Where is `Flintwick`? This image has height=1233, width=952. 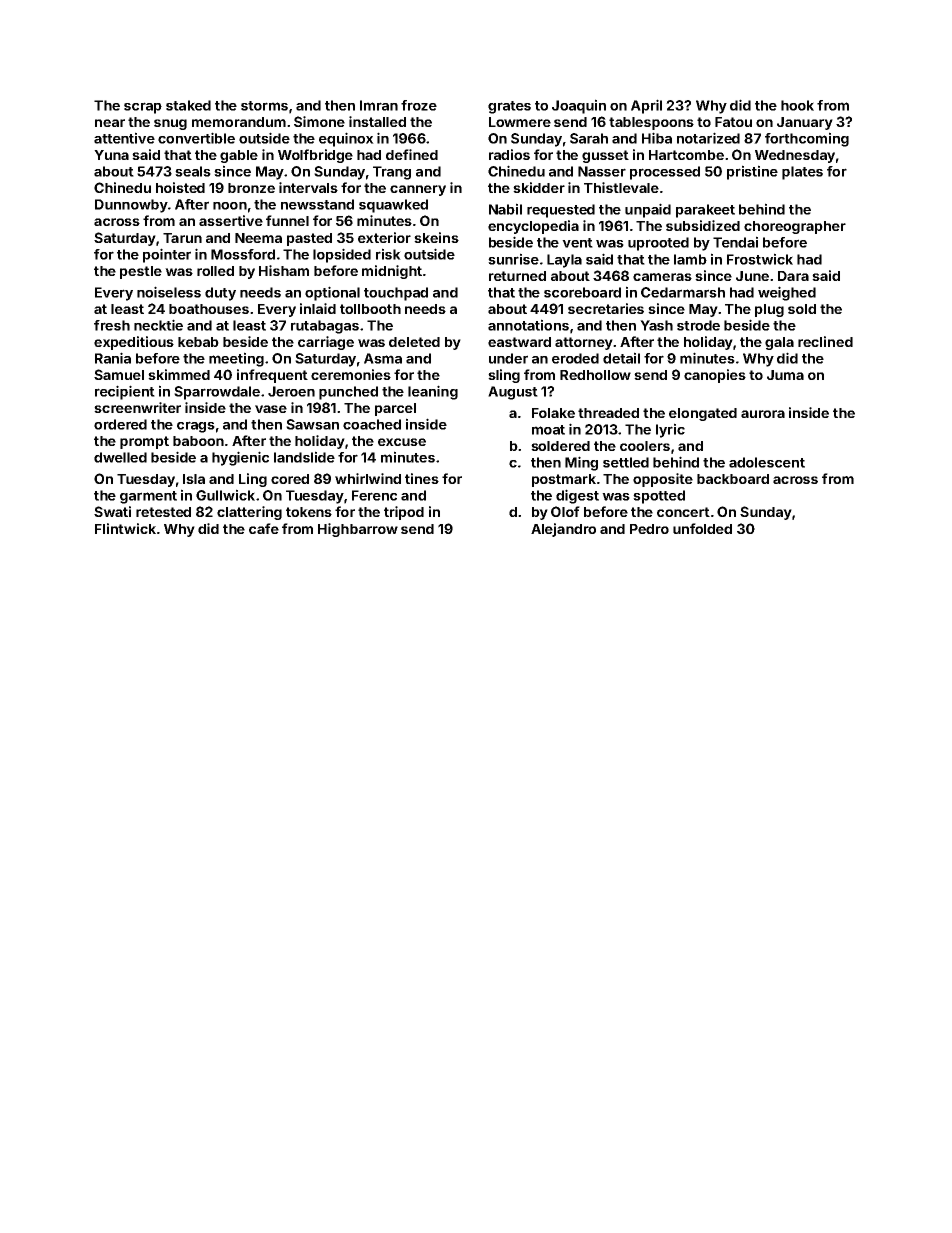 Flintwick is located at coordinates (125, 528).
